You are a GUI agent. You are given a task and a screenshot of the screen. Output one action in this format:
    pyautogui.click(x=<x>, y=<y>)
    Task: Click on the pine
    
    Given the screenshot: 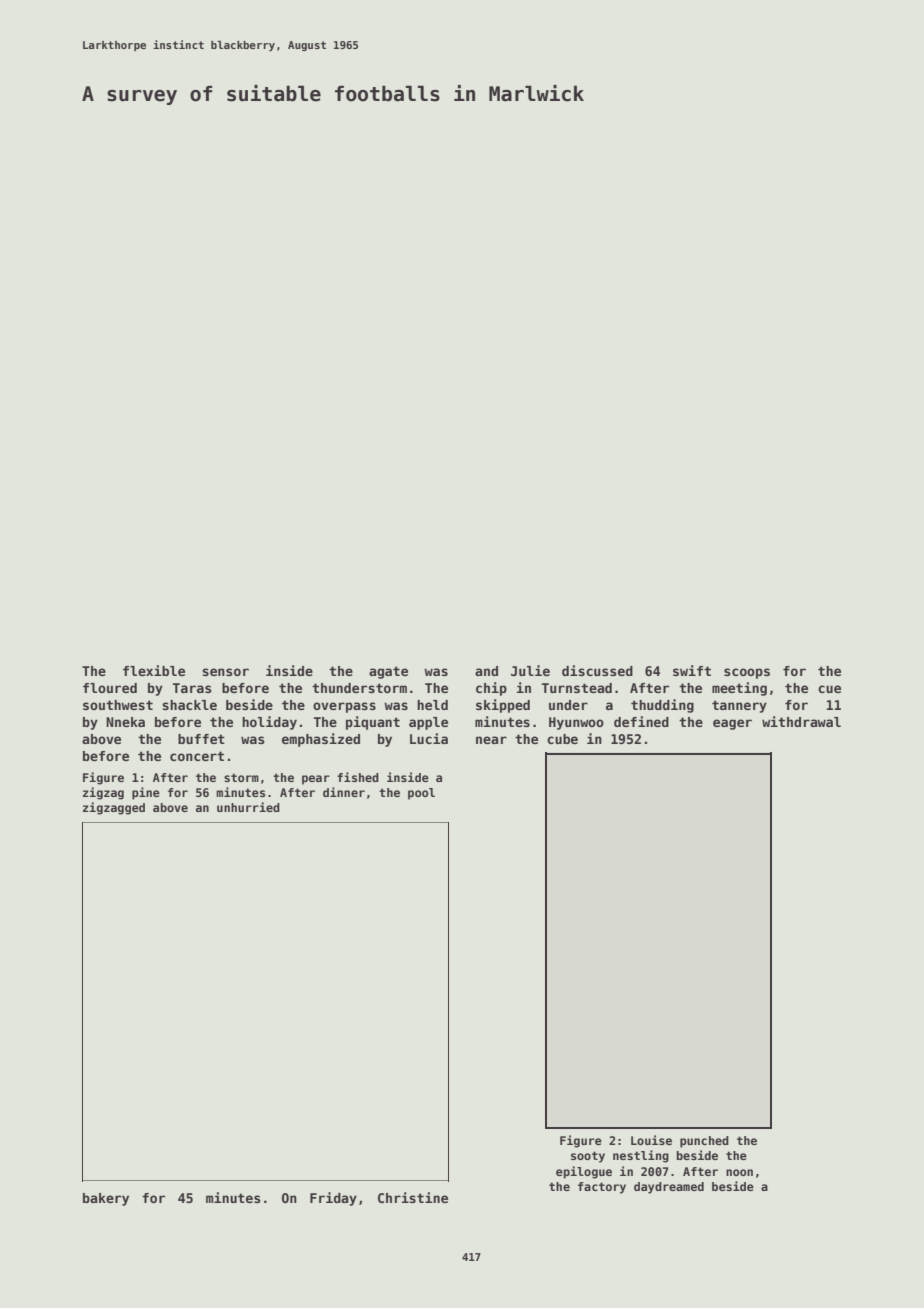 What is the action you would take?
    pyautogui.click(x=146, y=793)
